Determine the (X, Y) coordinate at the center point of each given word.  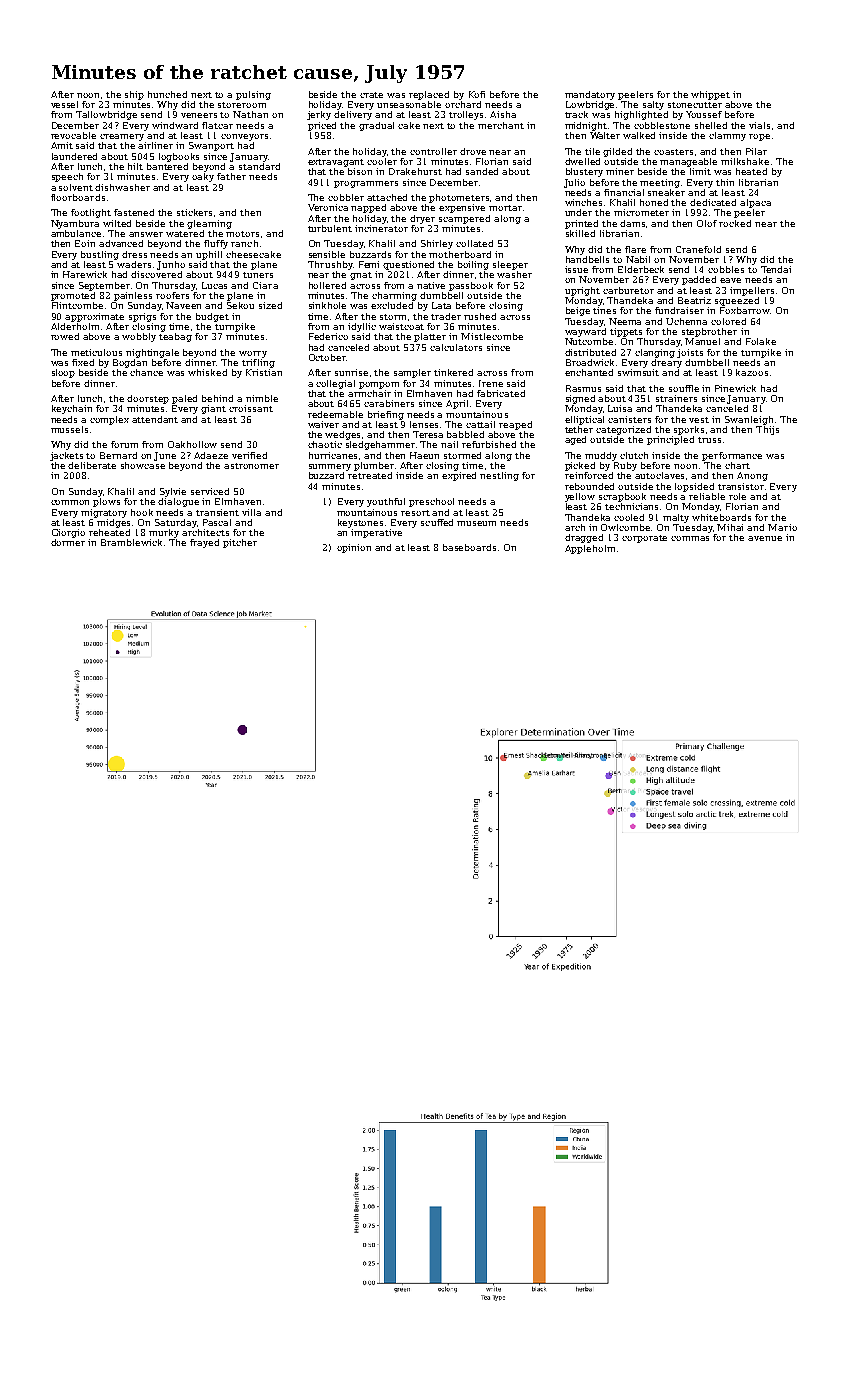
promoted (73, 296)
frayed (204, 543)
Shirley (437, 244)
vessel (64, 104)
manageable (688, 162)
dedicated (713, 202)
